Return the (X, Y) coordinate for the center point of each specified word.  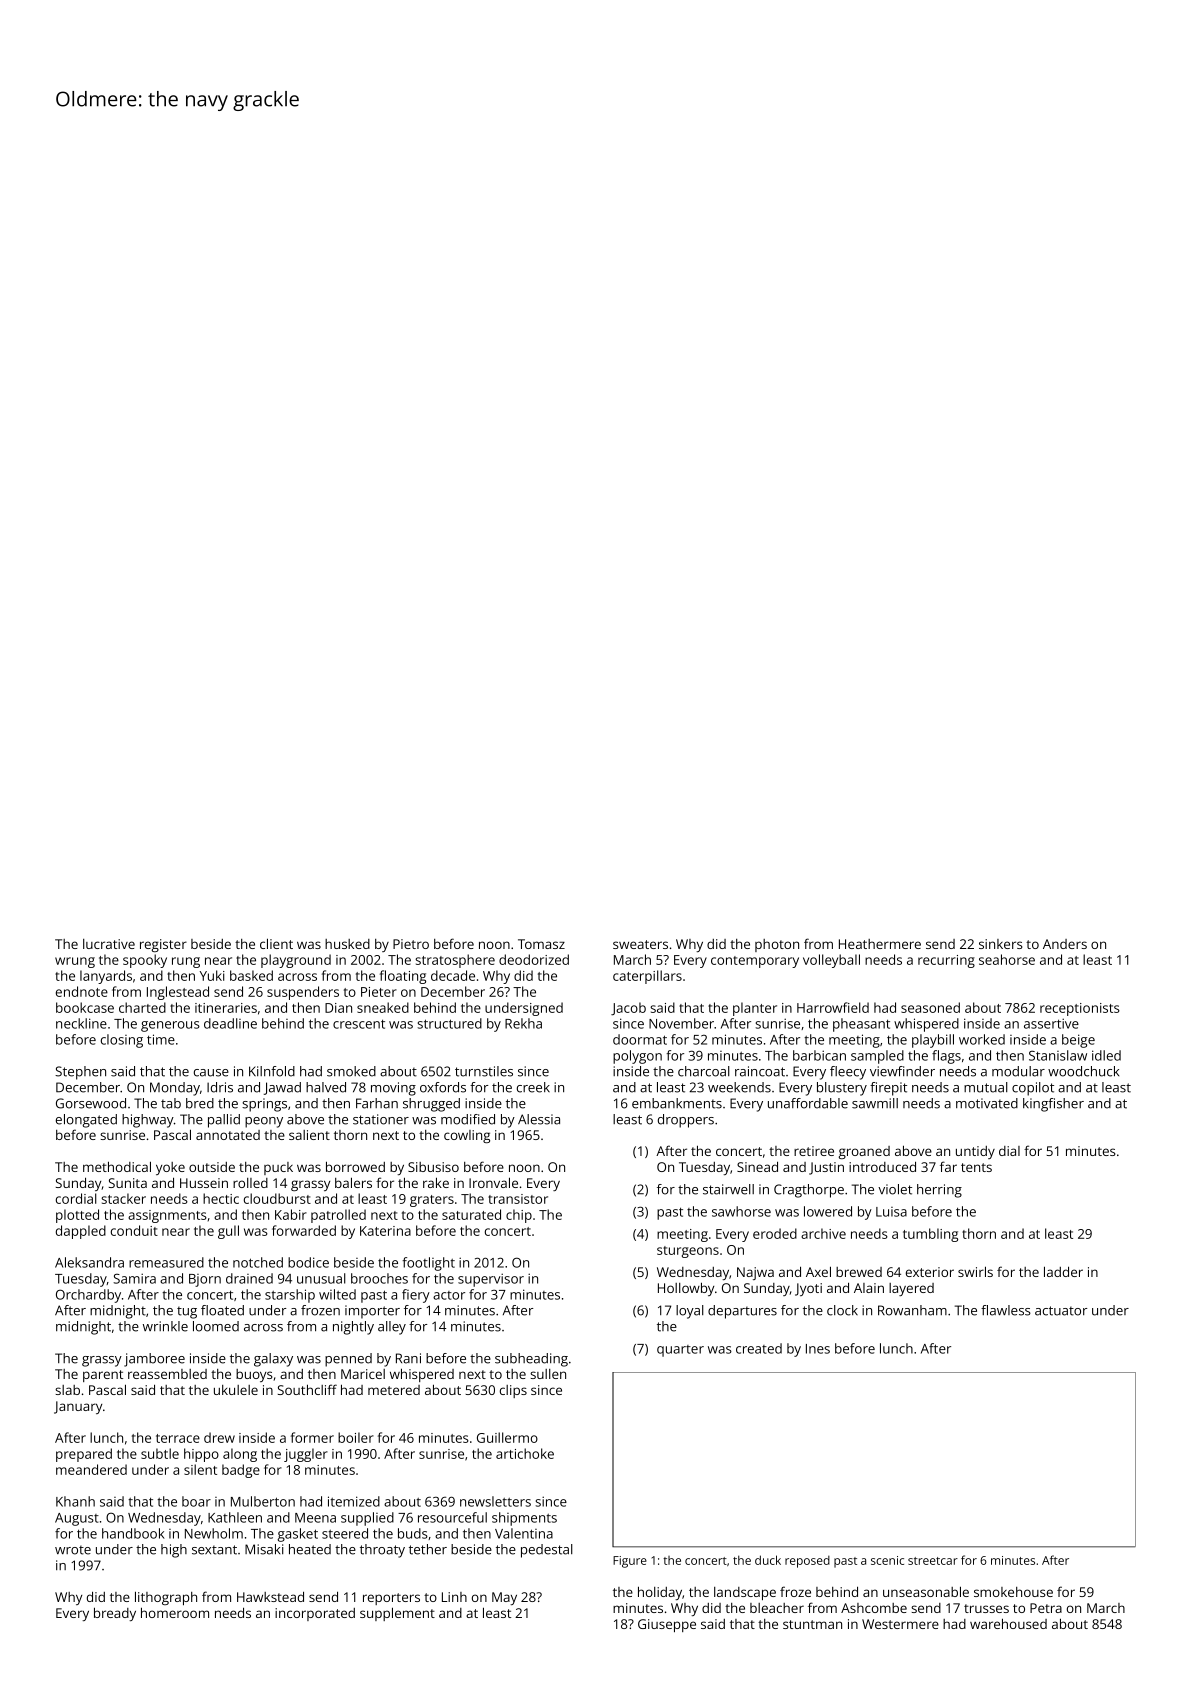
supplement (397, 1614)
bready (115, 1614)
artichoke (525, 1453)
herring (939, 1191)
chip (519, 1216)
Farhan (377, 1103)
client (276, 943)
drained (249, 1278)
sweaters (640, 944)
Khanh (75, 1501)
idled (1106, 1055)
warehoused (1008, 1623)
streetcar (933, 1561)
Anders (1065, 944)
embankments (677, 1103)
